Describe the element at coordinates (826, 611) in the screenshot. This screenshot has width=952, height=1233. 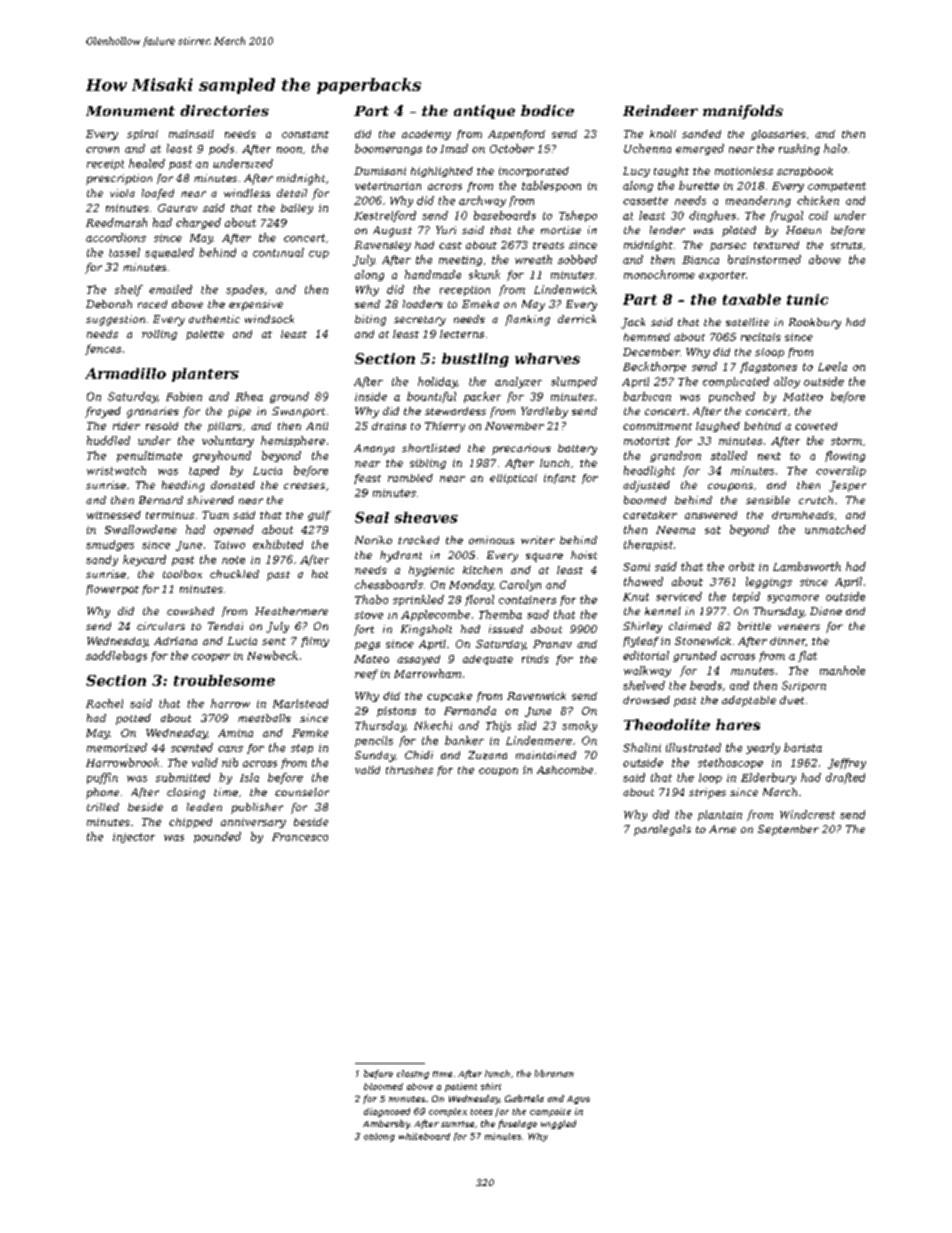
I see `Diane` at that location.
